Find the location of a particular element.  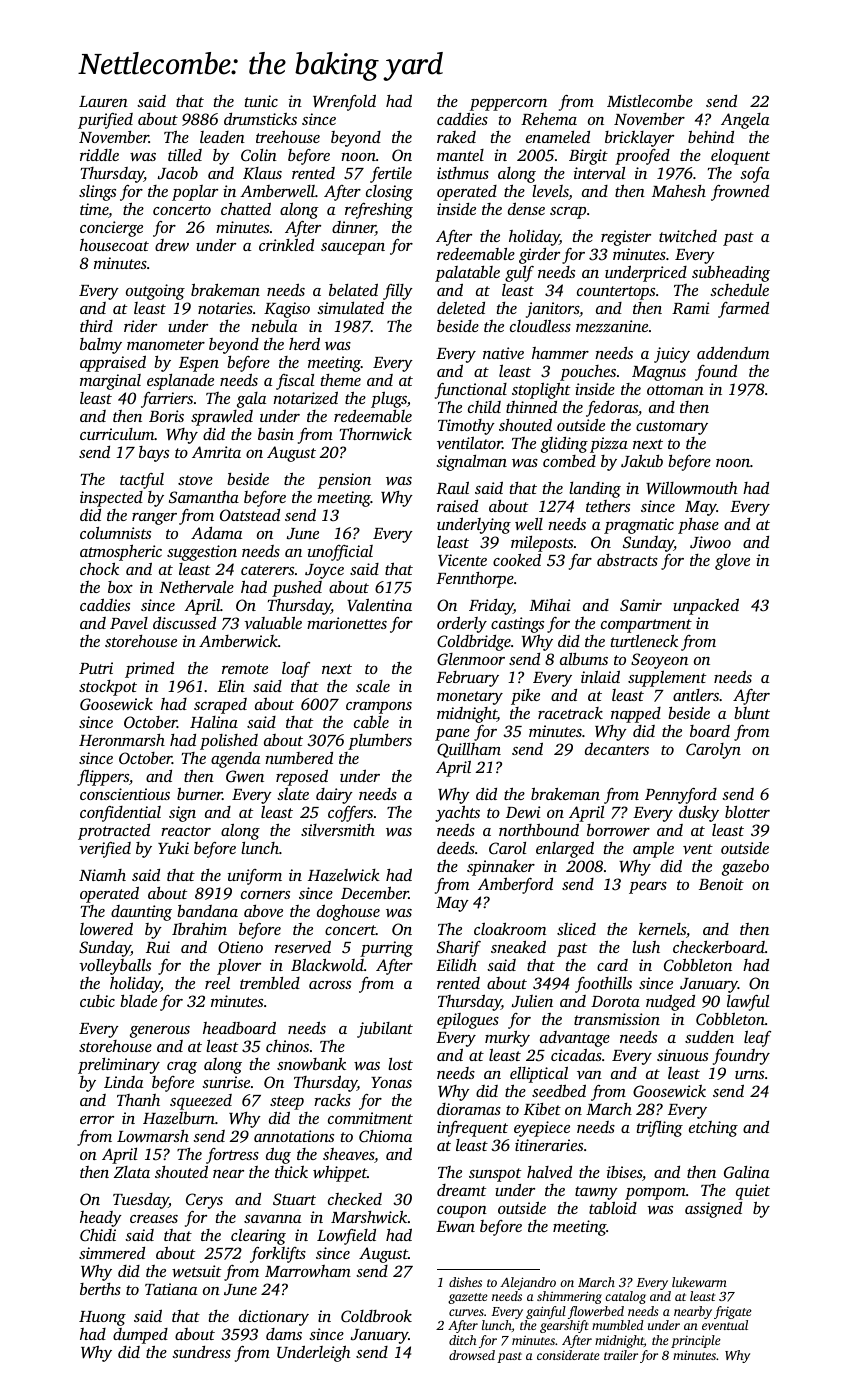

Wrenfold is located at coordinates (344, 102).
